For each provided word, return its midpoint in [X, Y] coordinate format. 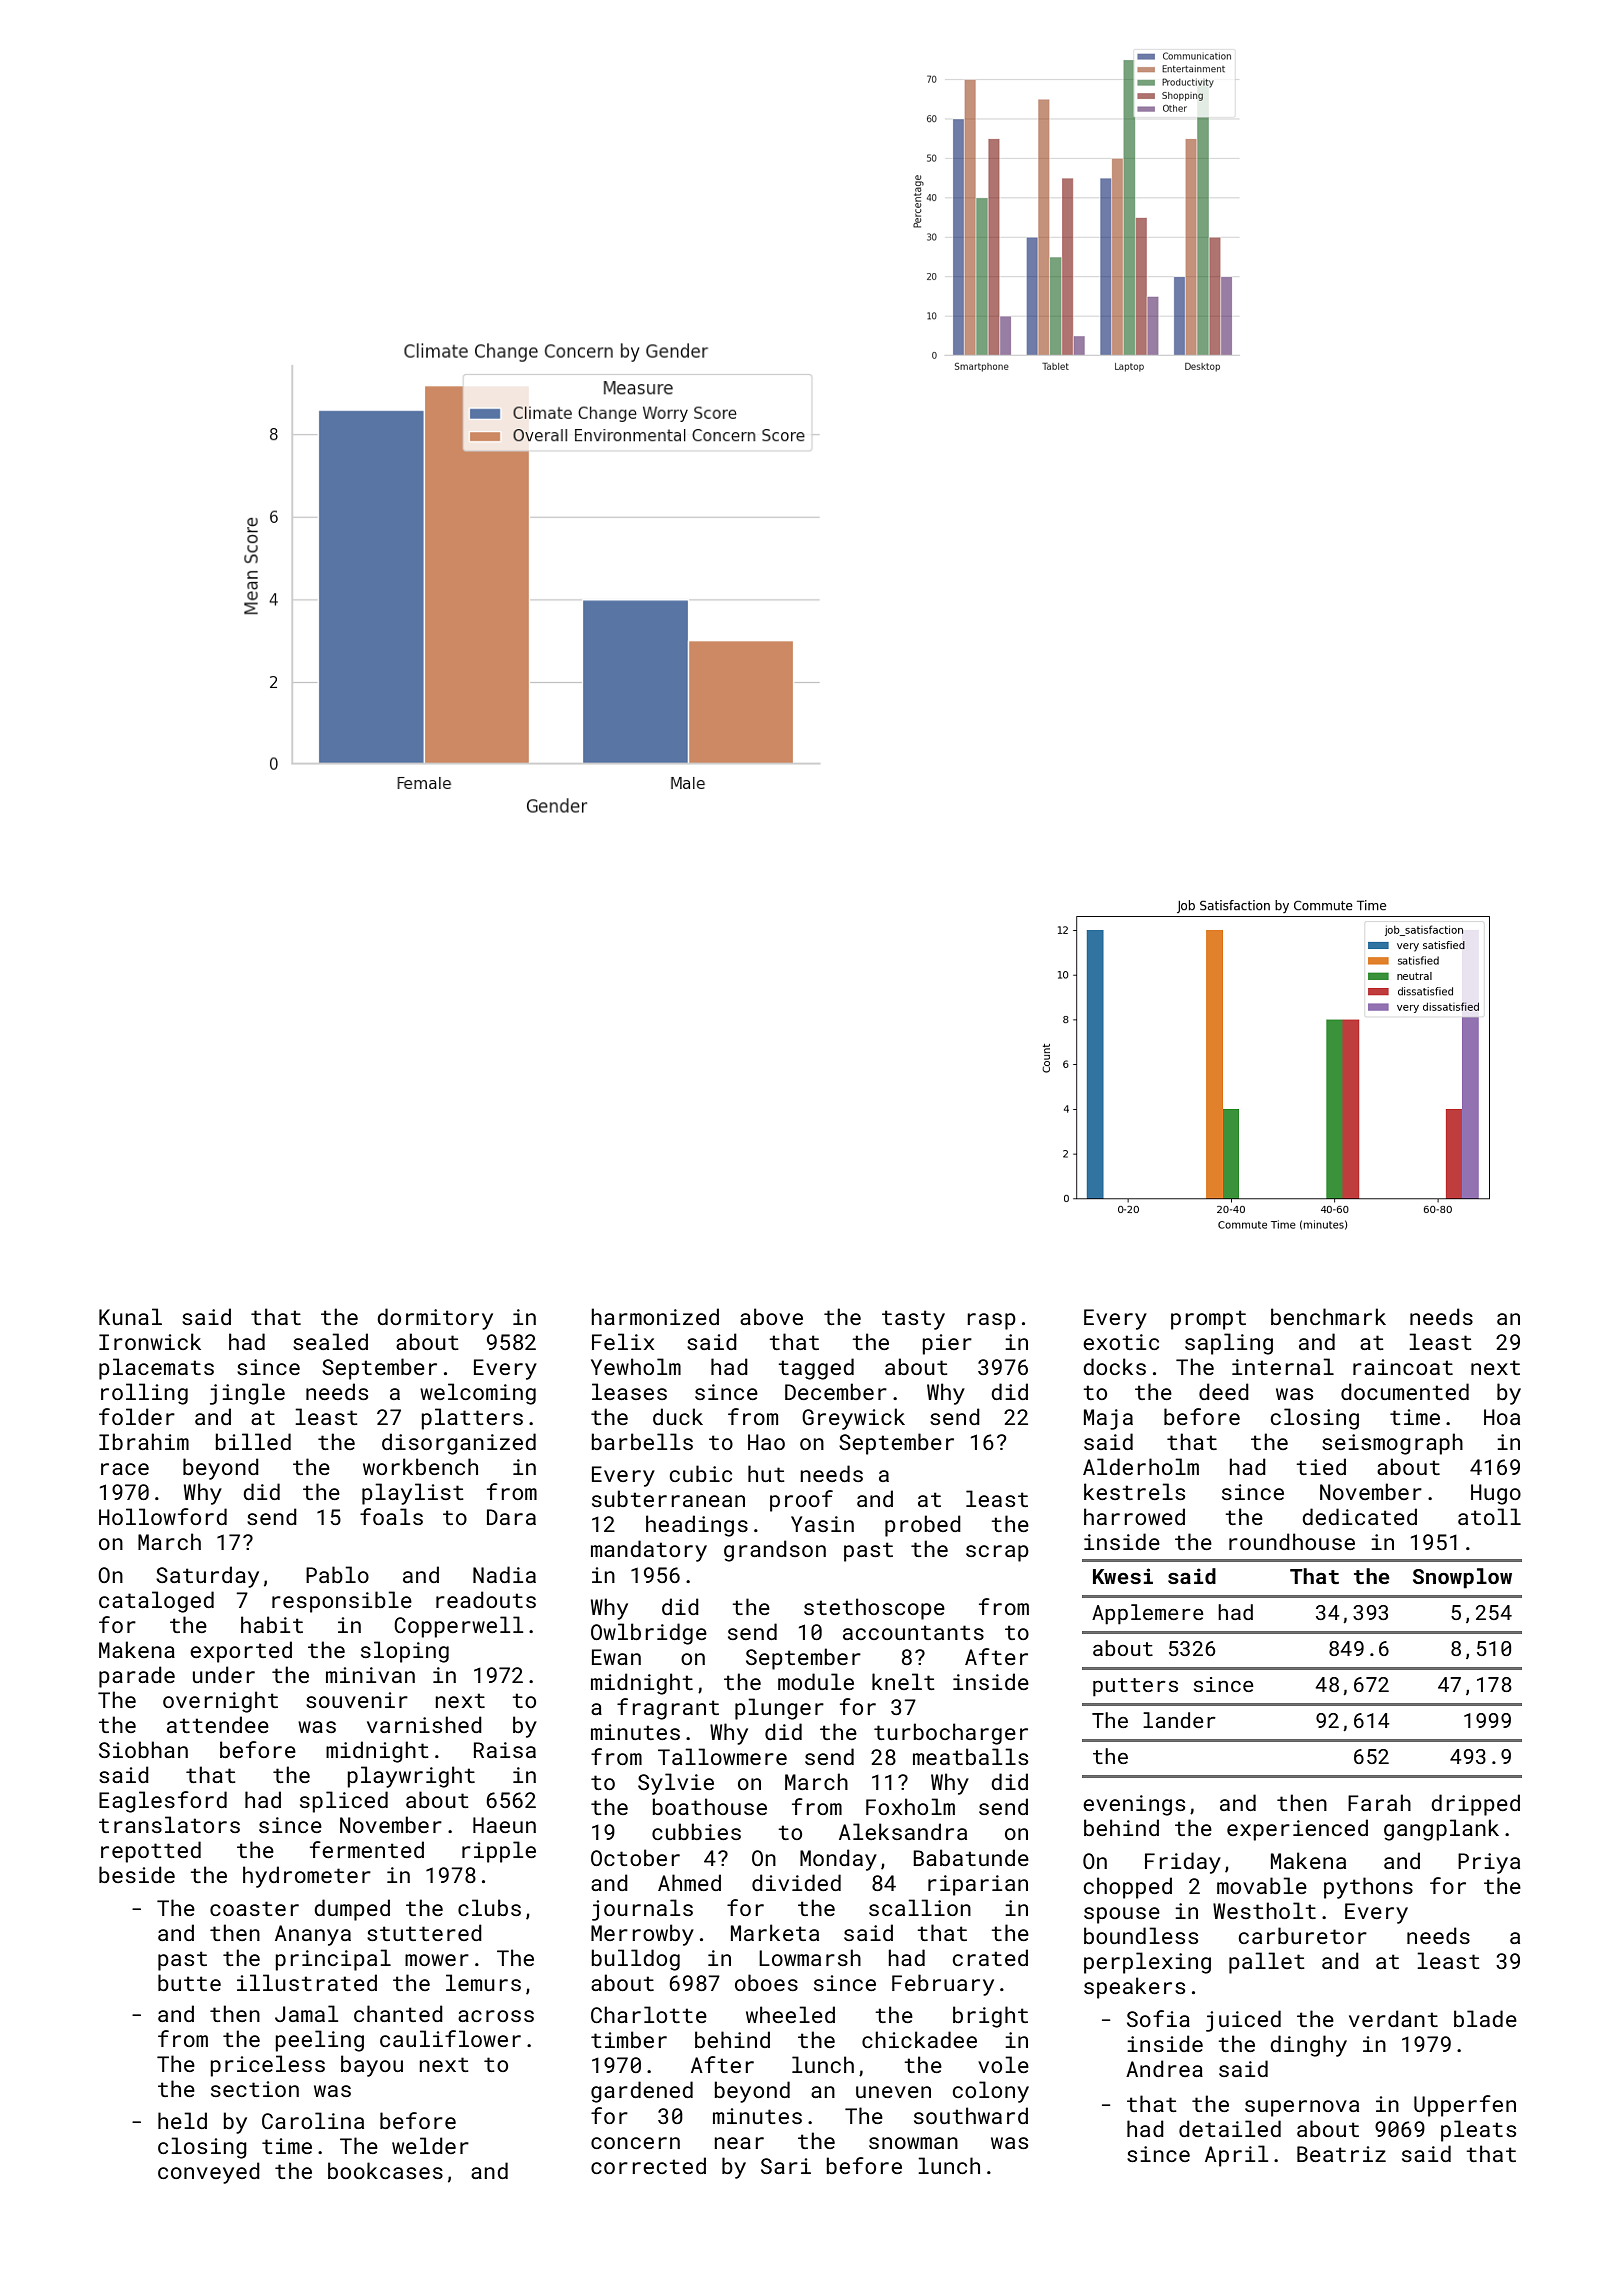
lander [1179, 1720]
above [771, 1316]
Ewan [616, 1657]
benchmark [1328, 1316]
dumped [352, 1910]
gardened [642, 2092]
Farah [1379, 1802]
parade [137, 1677]
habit [272, 1624]
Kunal [130, 1316]
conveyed [209, 2173]
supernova [1302, 2108]
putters [1135, 1687]
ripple [499, 1852]
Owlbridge [649, 1634]
